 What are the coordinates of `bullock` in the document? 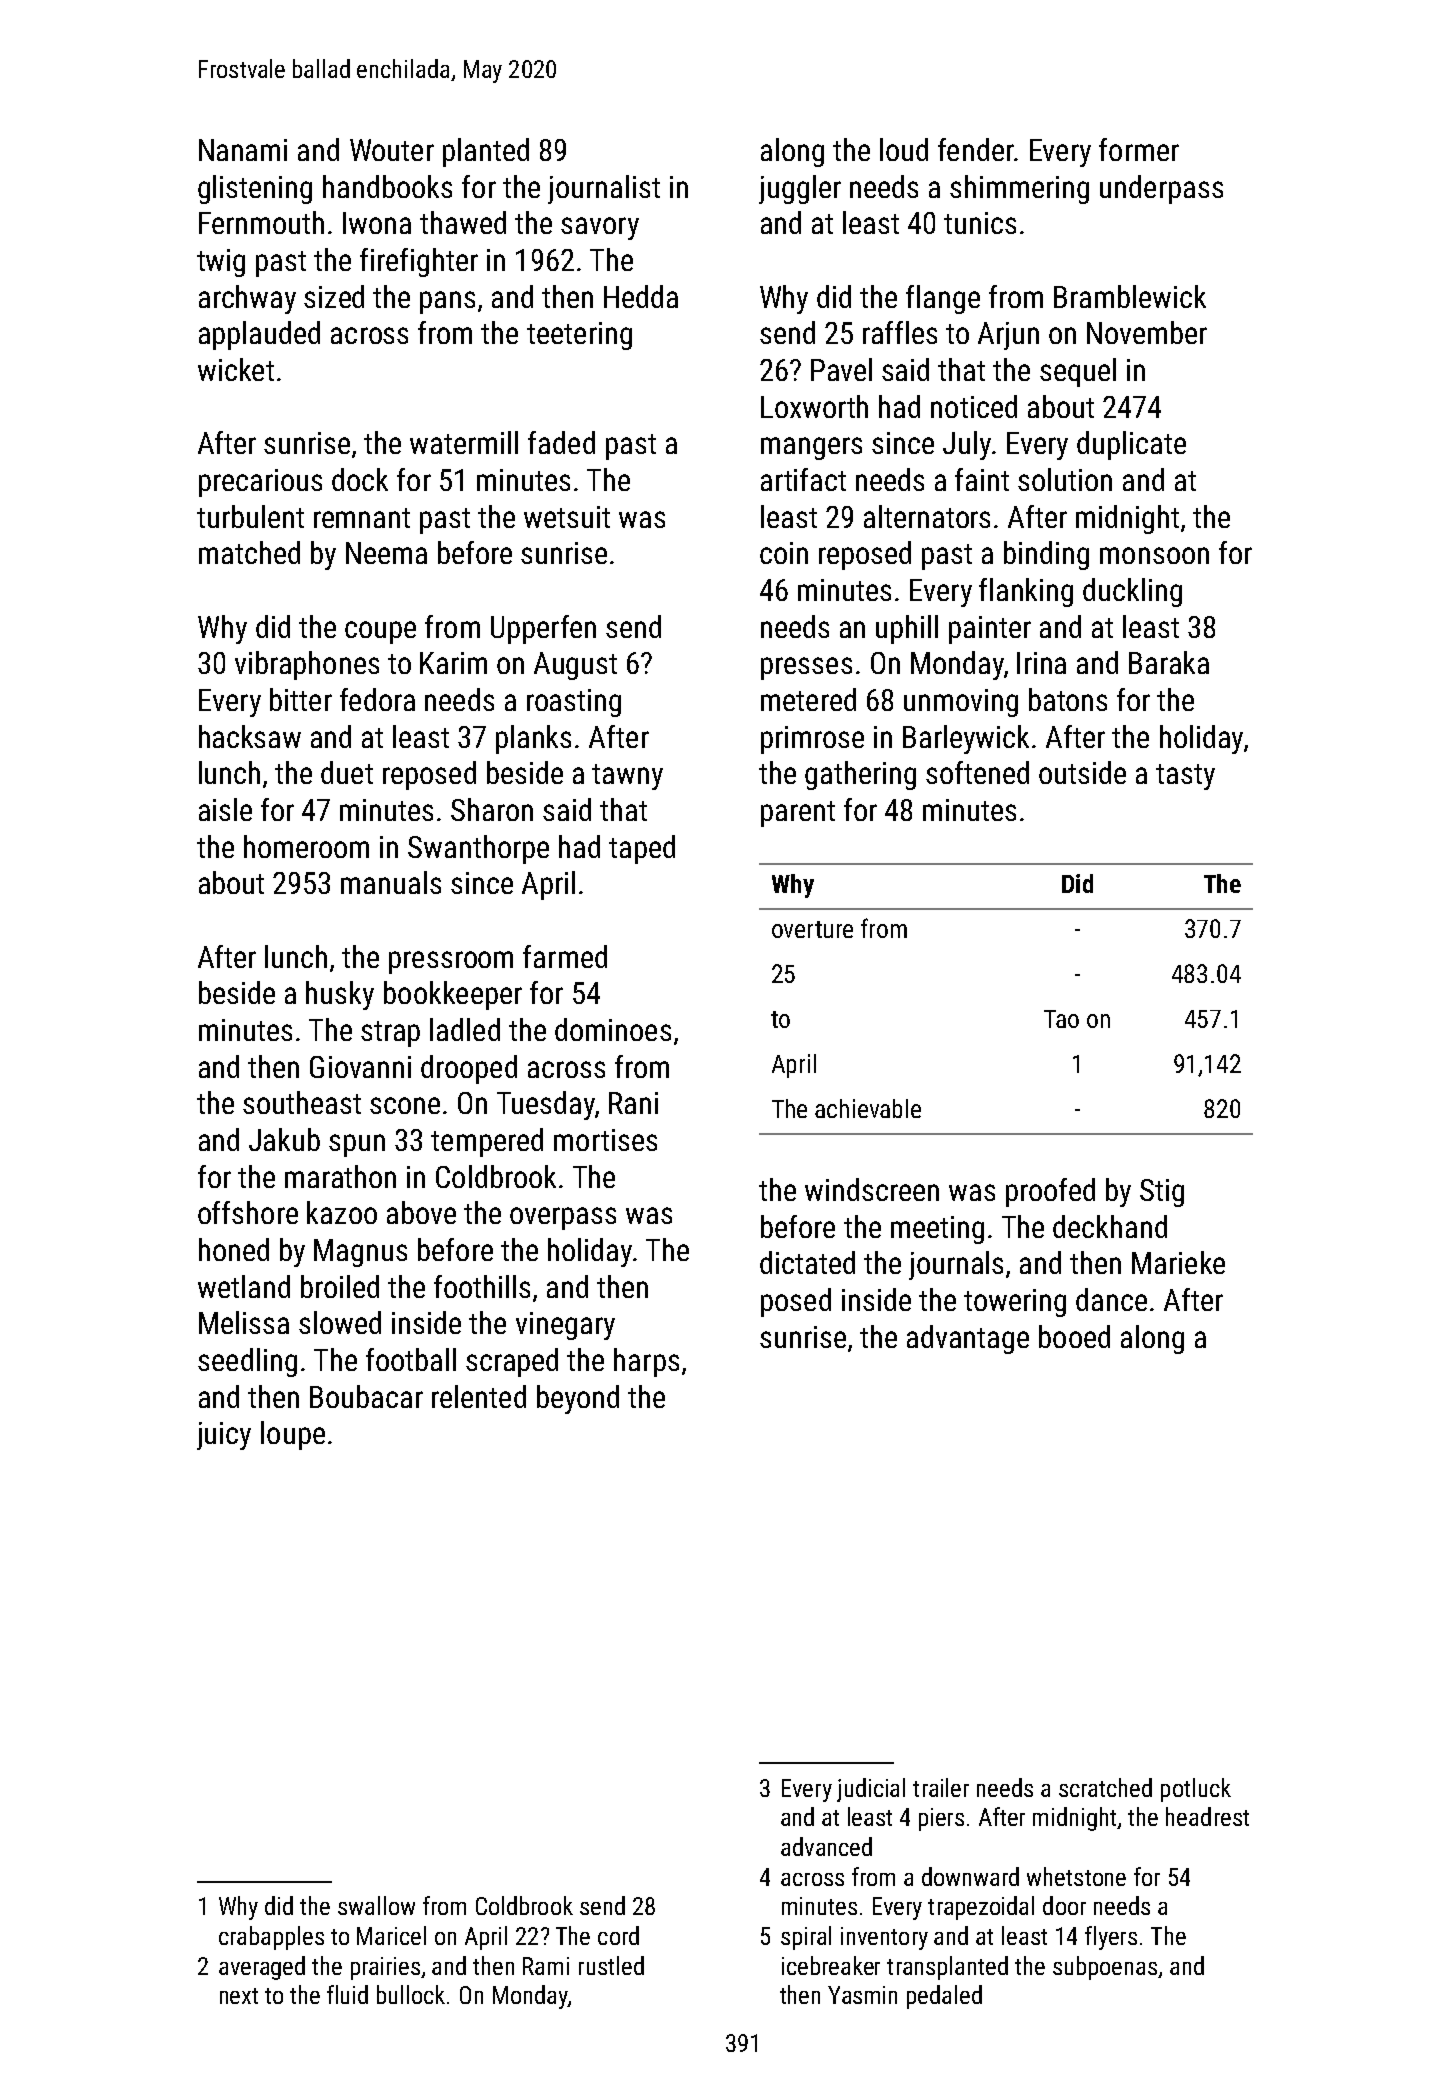 It's located at (411, 1994).
